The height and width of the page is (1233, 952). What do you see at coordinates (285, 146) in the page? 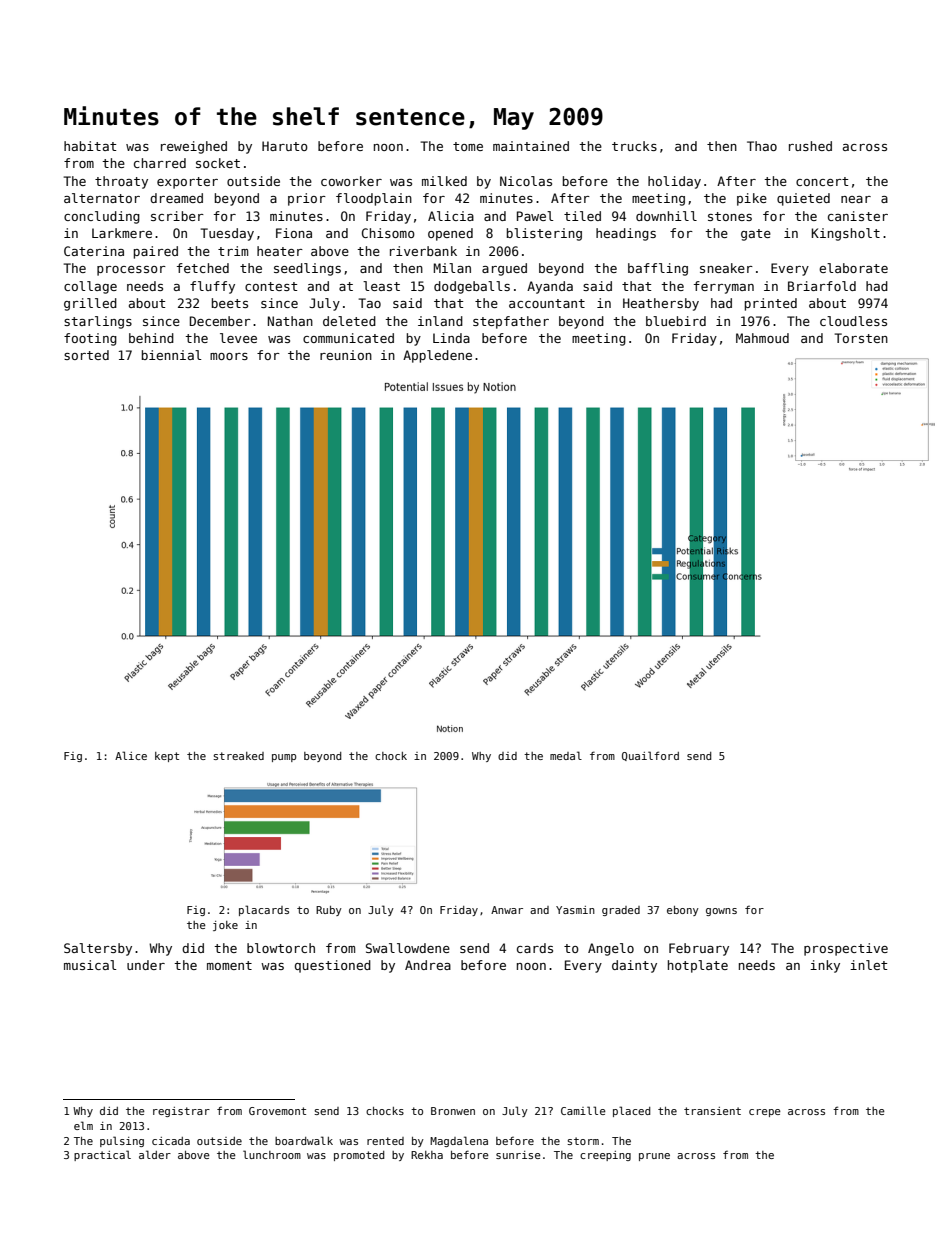
I see `Haruto` at bounding box center [285, 146].
